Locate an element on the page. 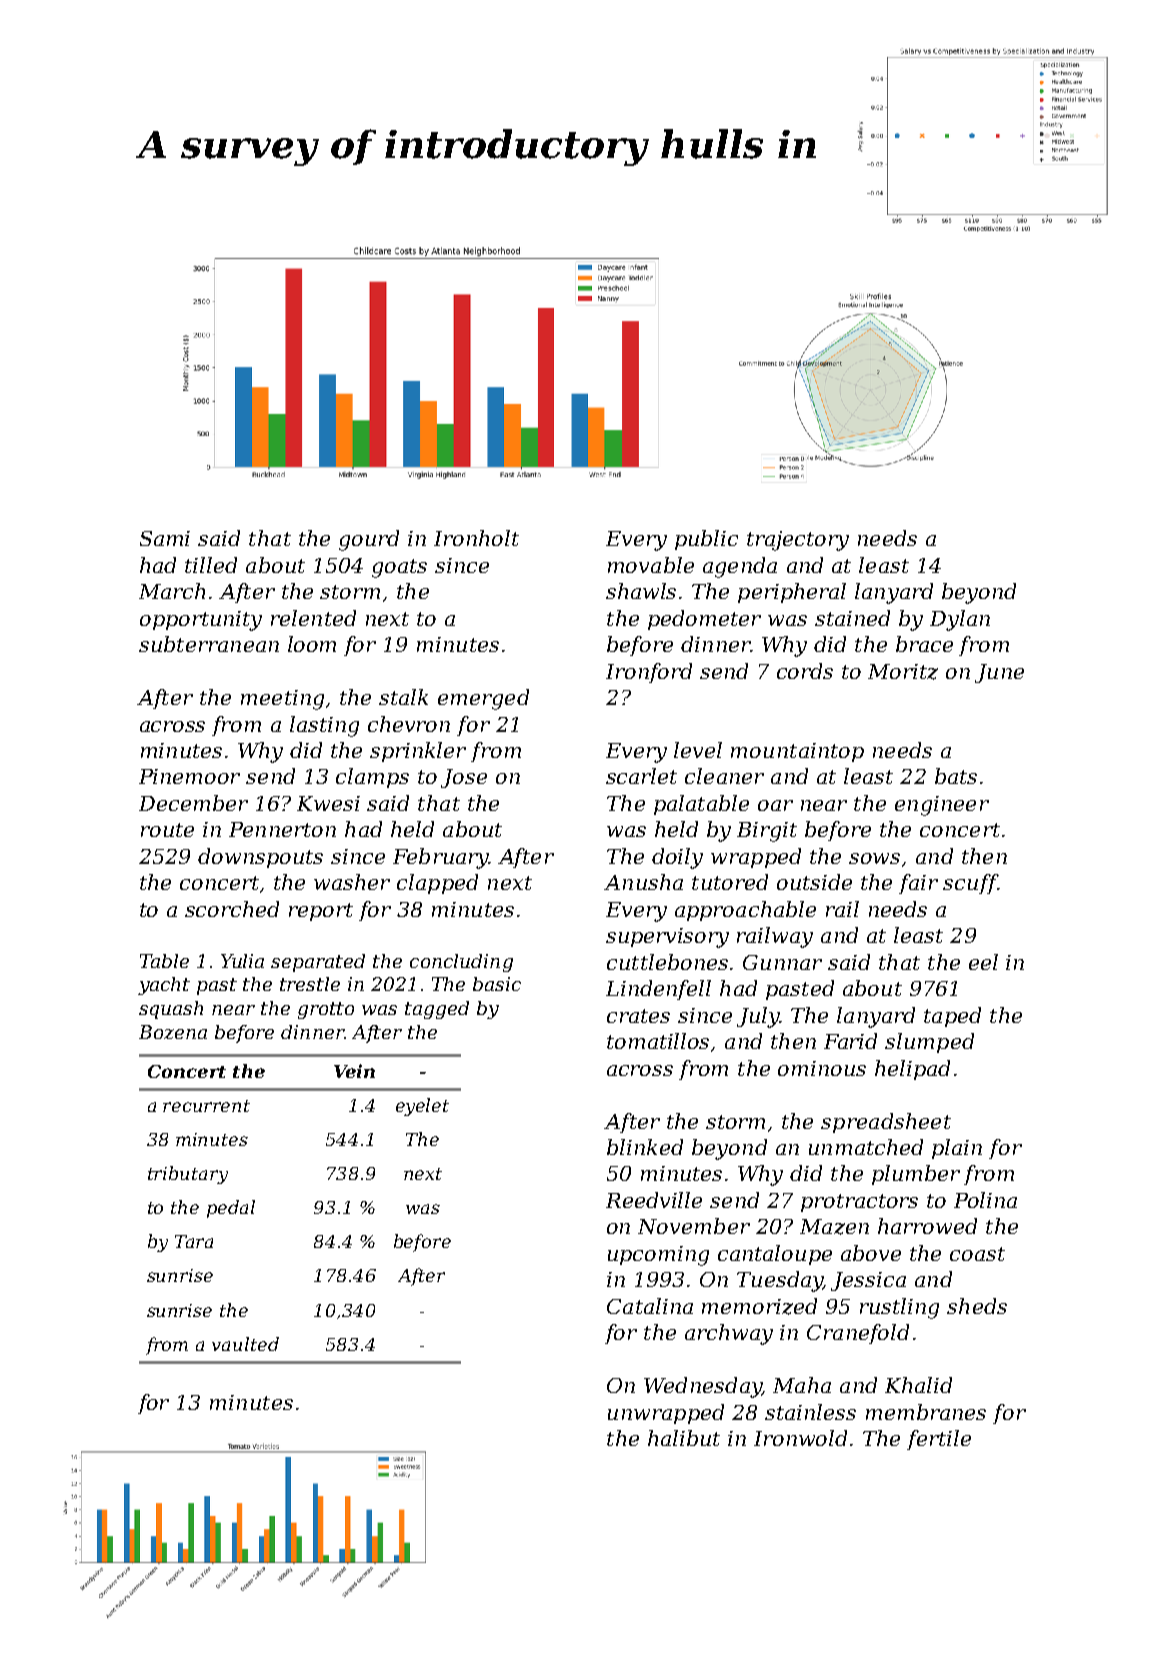 The height and width of the document is (1654, 1165). rustling is located at coordinates (899, 1308).
